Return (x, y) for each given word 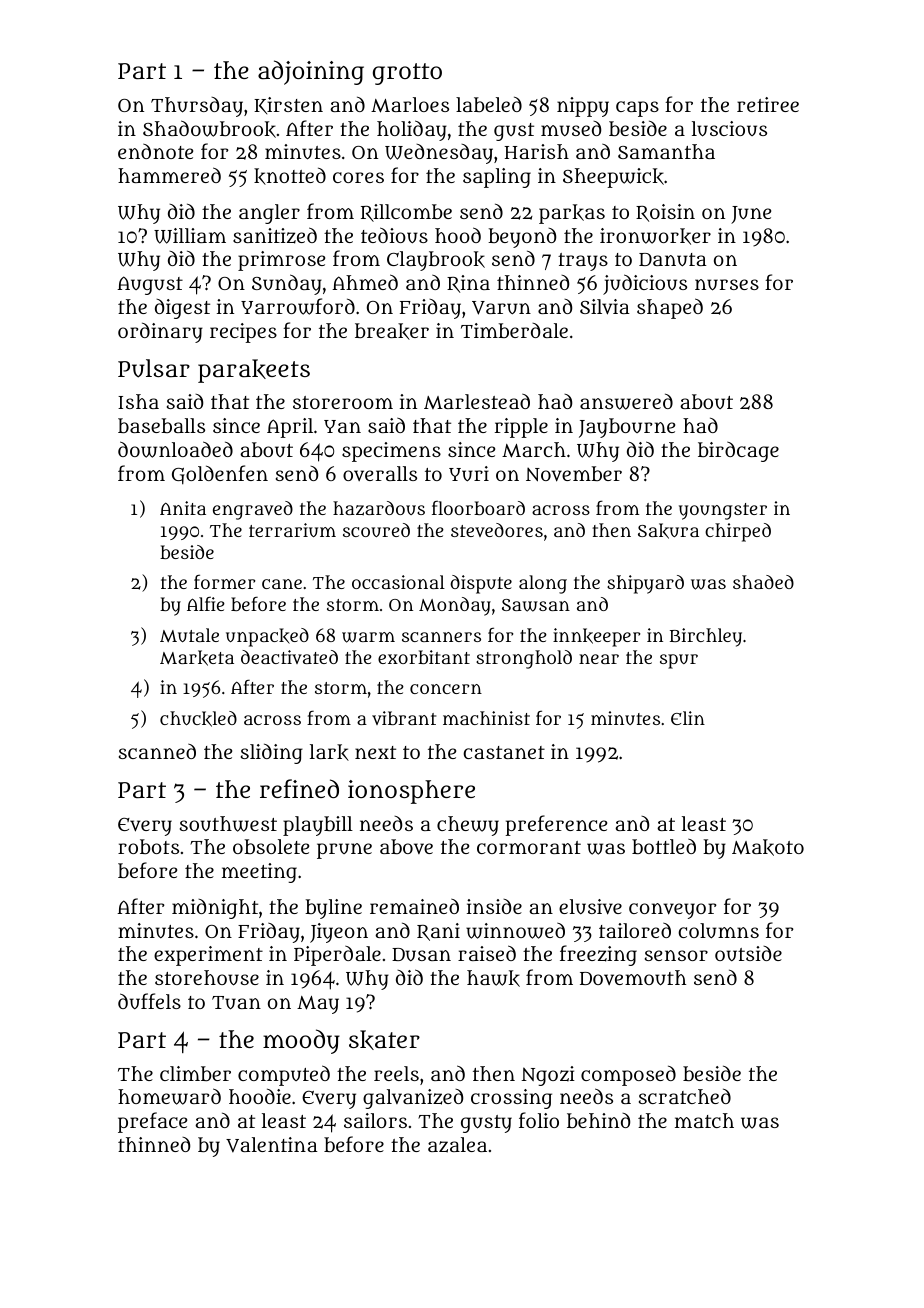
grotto (407, 74)
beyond (522, 238)
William (190, 236)
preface (152, 1122)
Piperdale (337, 956)
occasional (398, 582)
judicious (645, 284)
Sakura (668, 531)
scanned (157, 751)
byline (333, 909)
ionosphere (411, 792)
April (290, 428)
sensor (676, 955)
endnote (155, 151)
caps (637, 109)
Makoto (768, 847)
